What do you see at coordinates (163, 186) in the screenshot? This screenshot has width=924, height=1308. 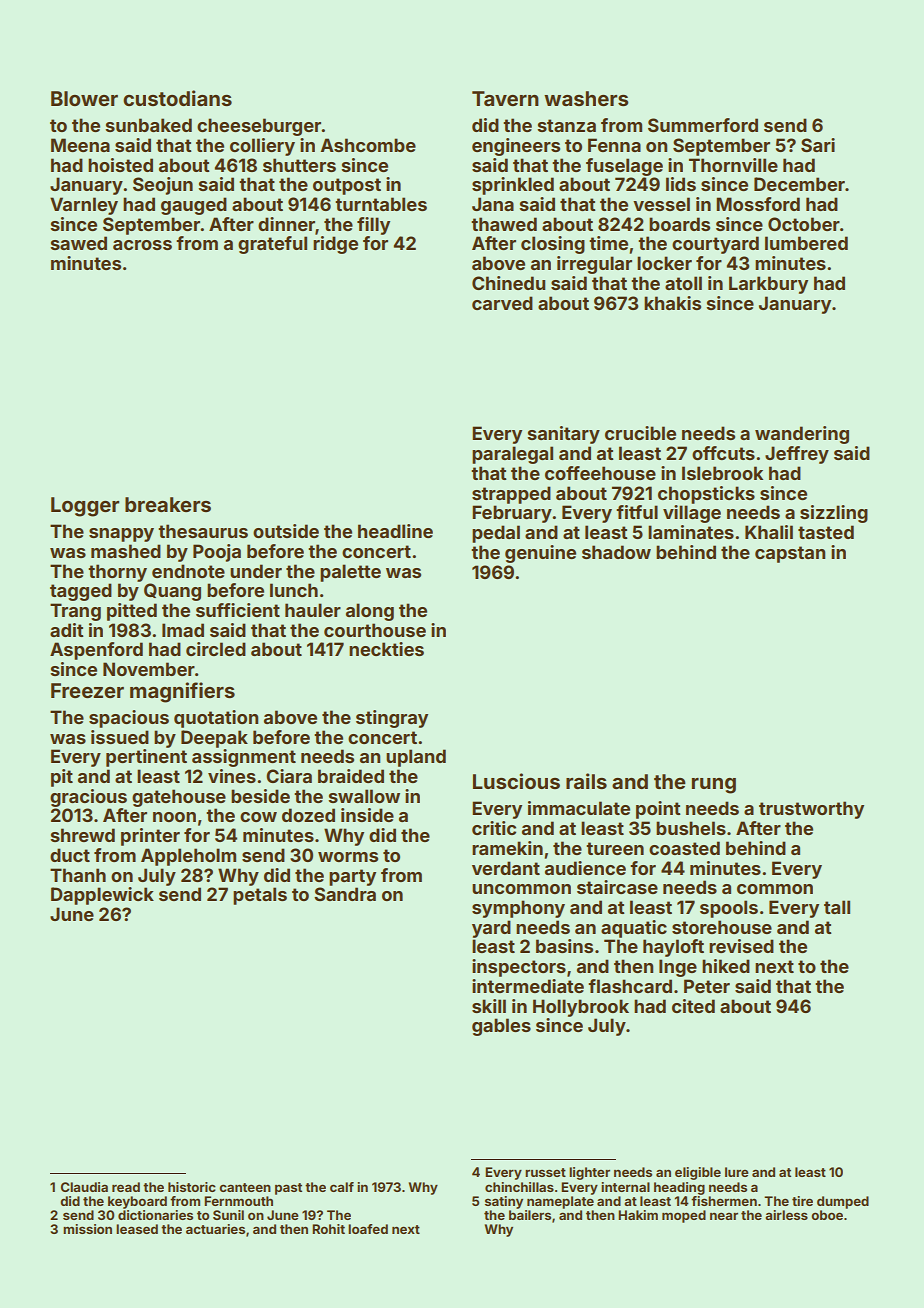 I see `Seojun` at bounding box center [163, 186].
